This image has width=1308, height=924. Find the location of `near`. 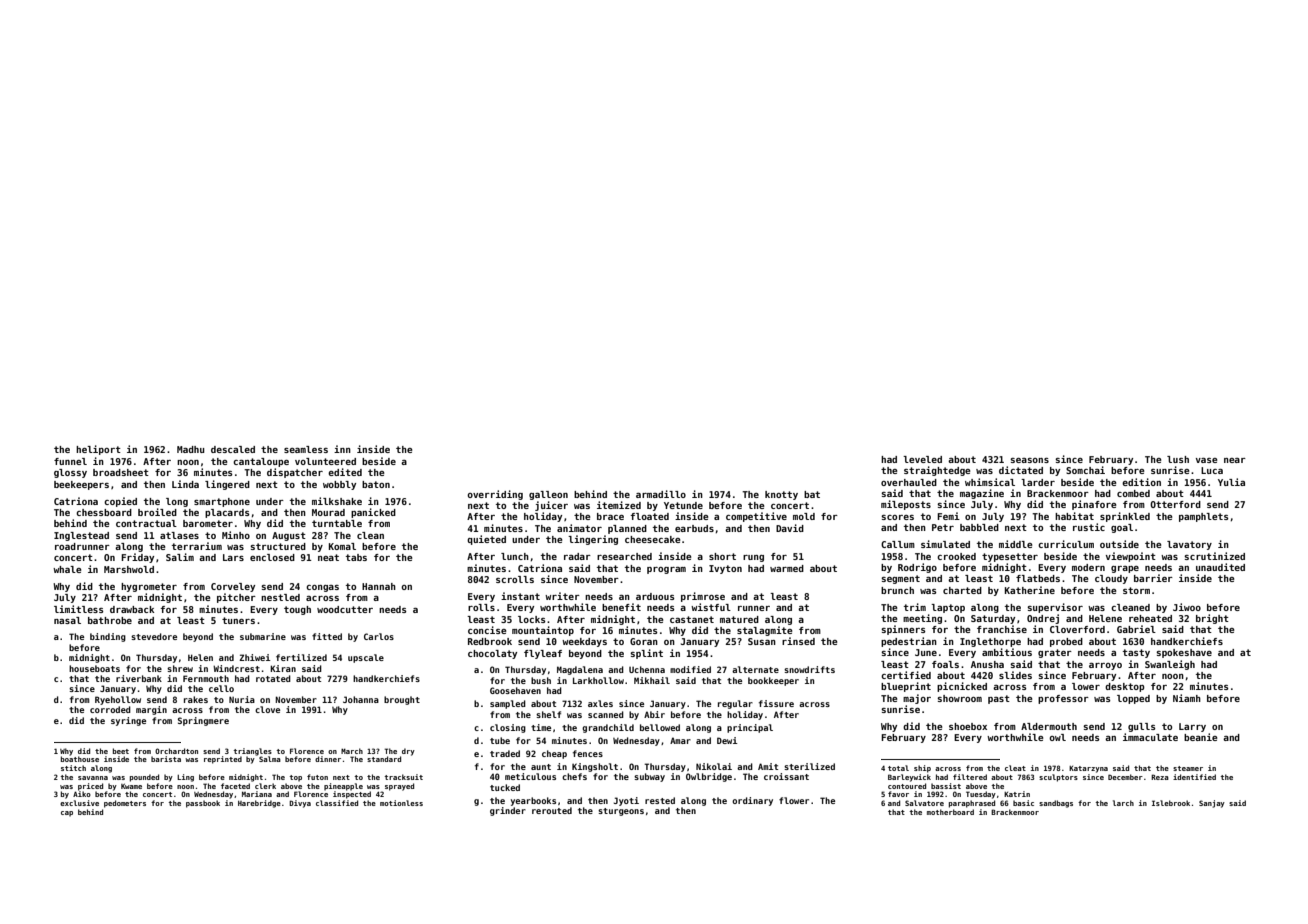

near is located at coordinates (1235, 460).
